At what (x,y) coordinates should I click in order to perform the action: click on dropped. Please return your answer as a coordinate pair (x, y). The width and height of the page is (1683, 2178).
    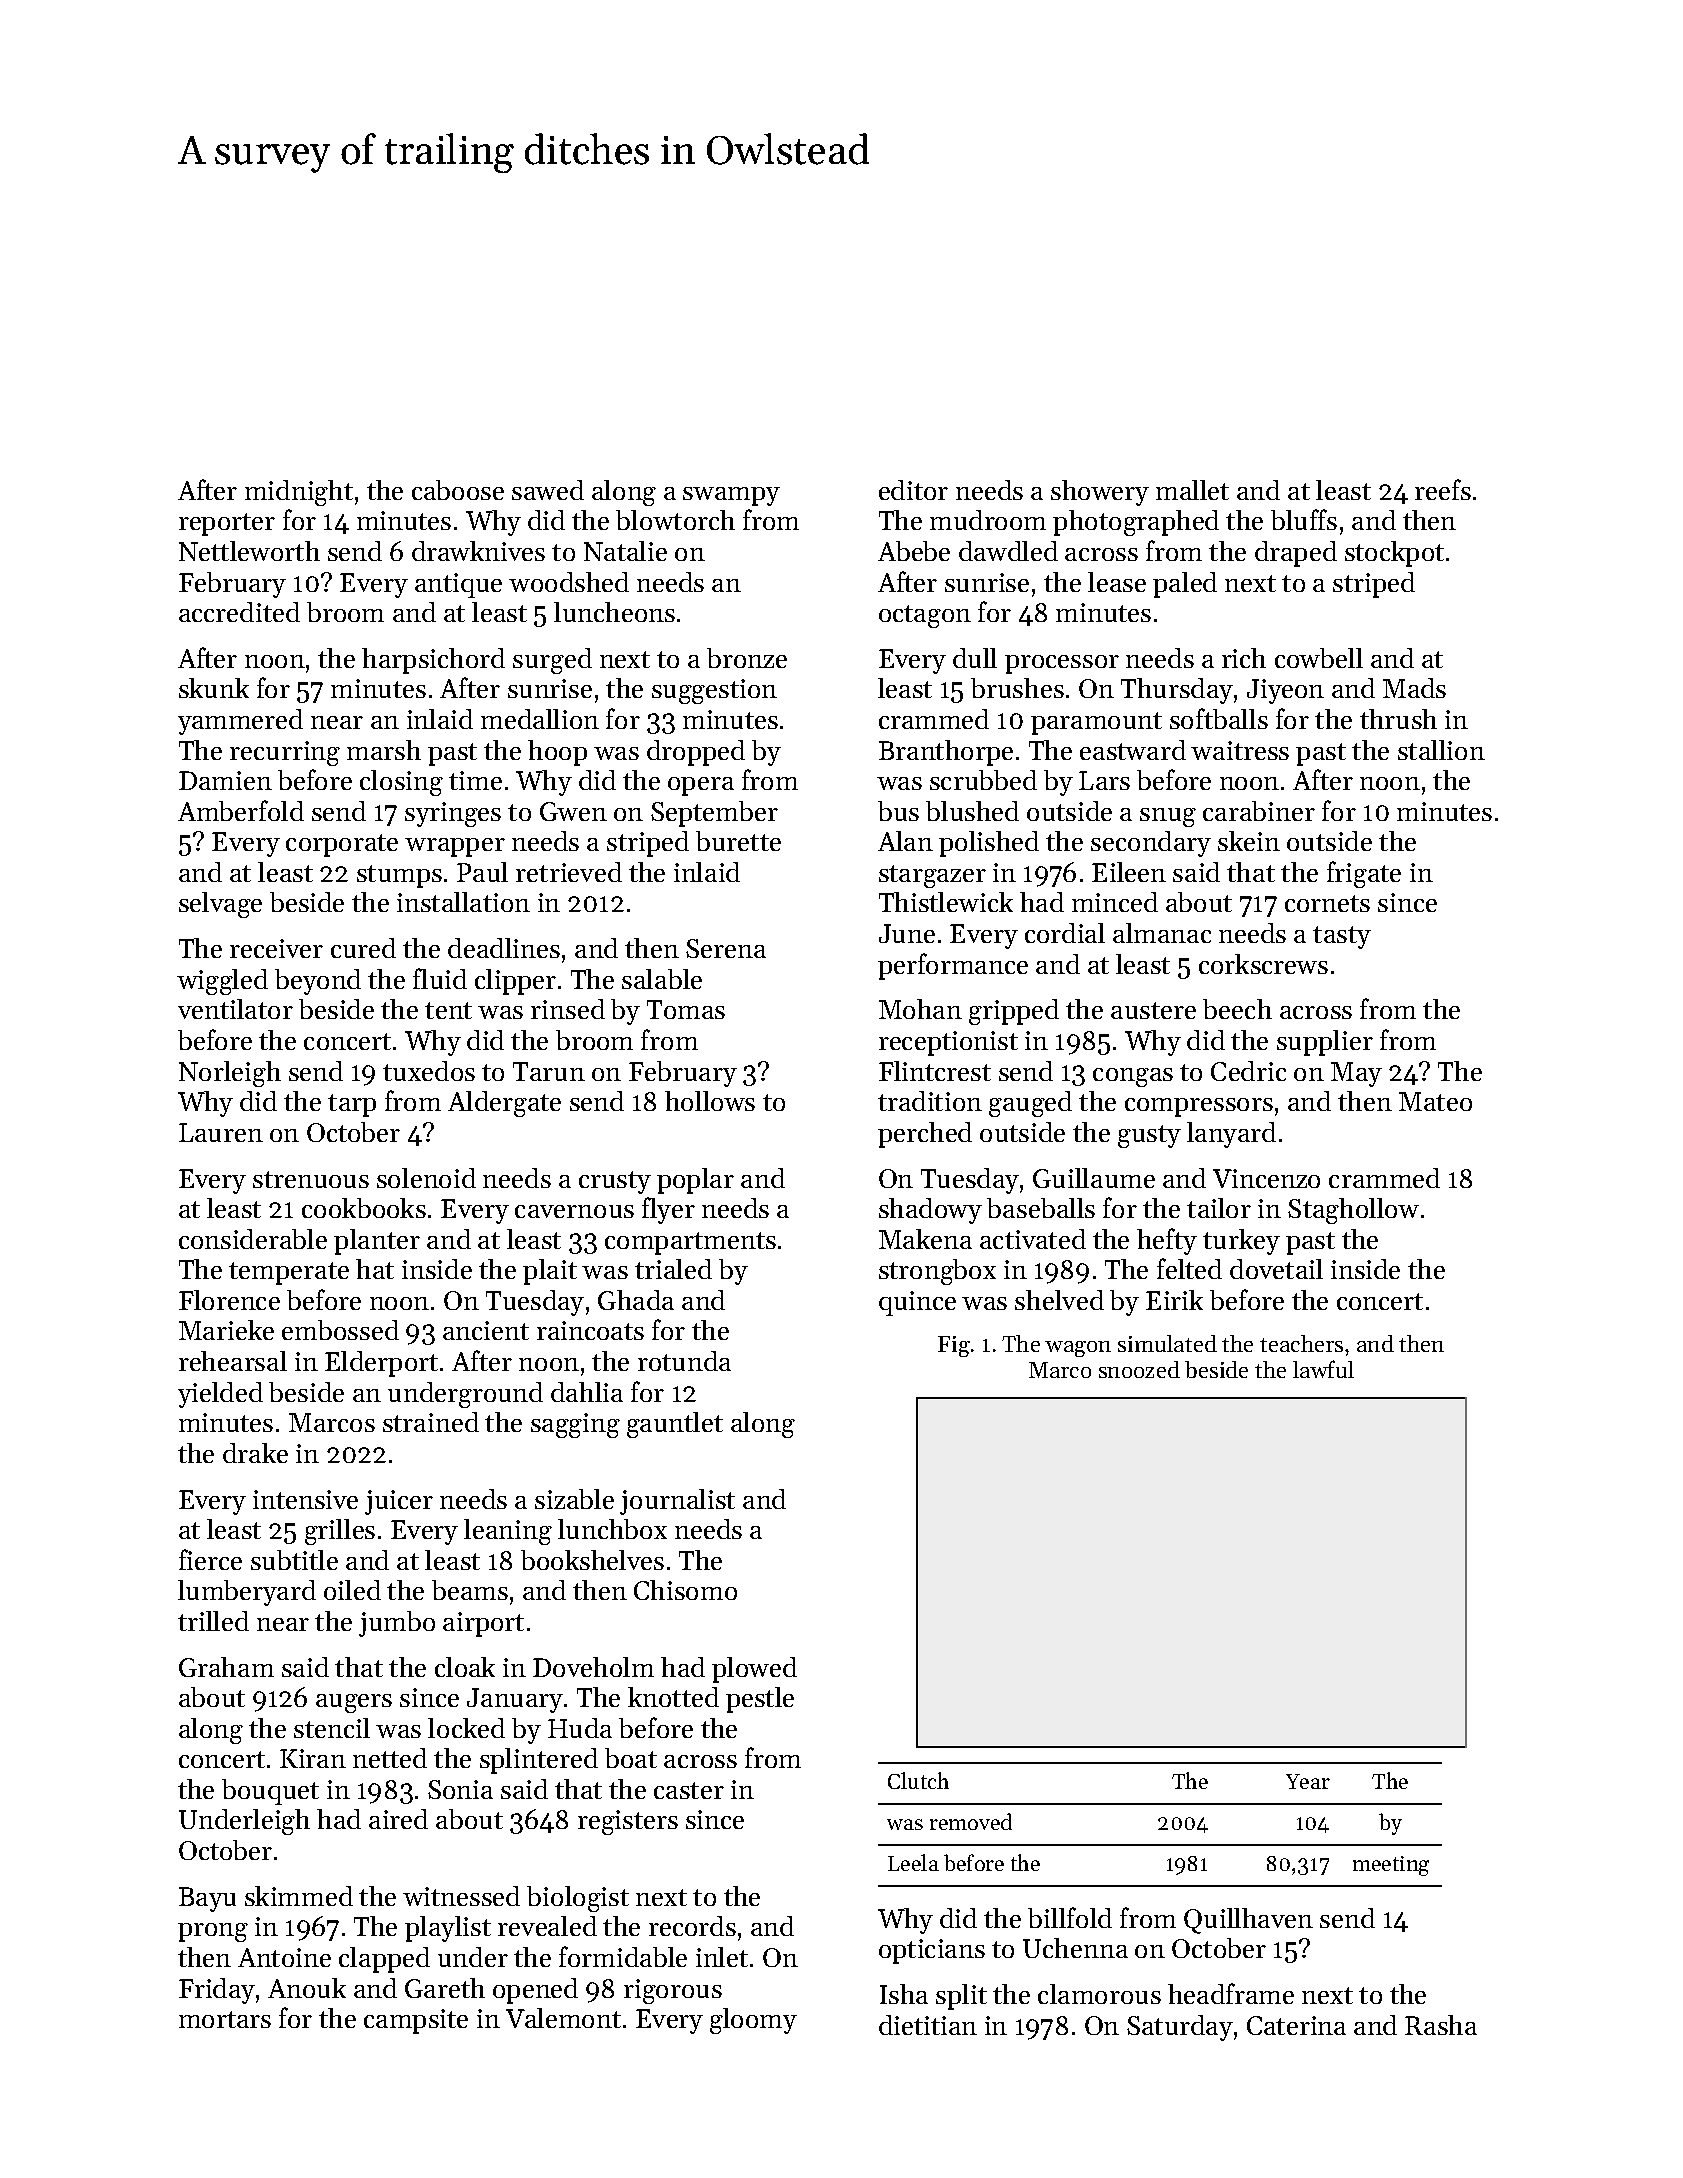
    Looking at the image, I should click on (696, 753).
